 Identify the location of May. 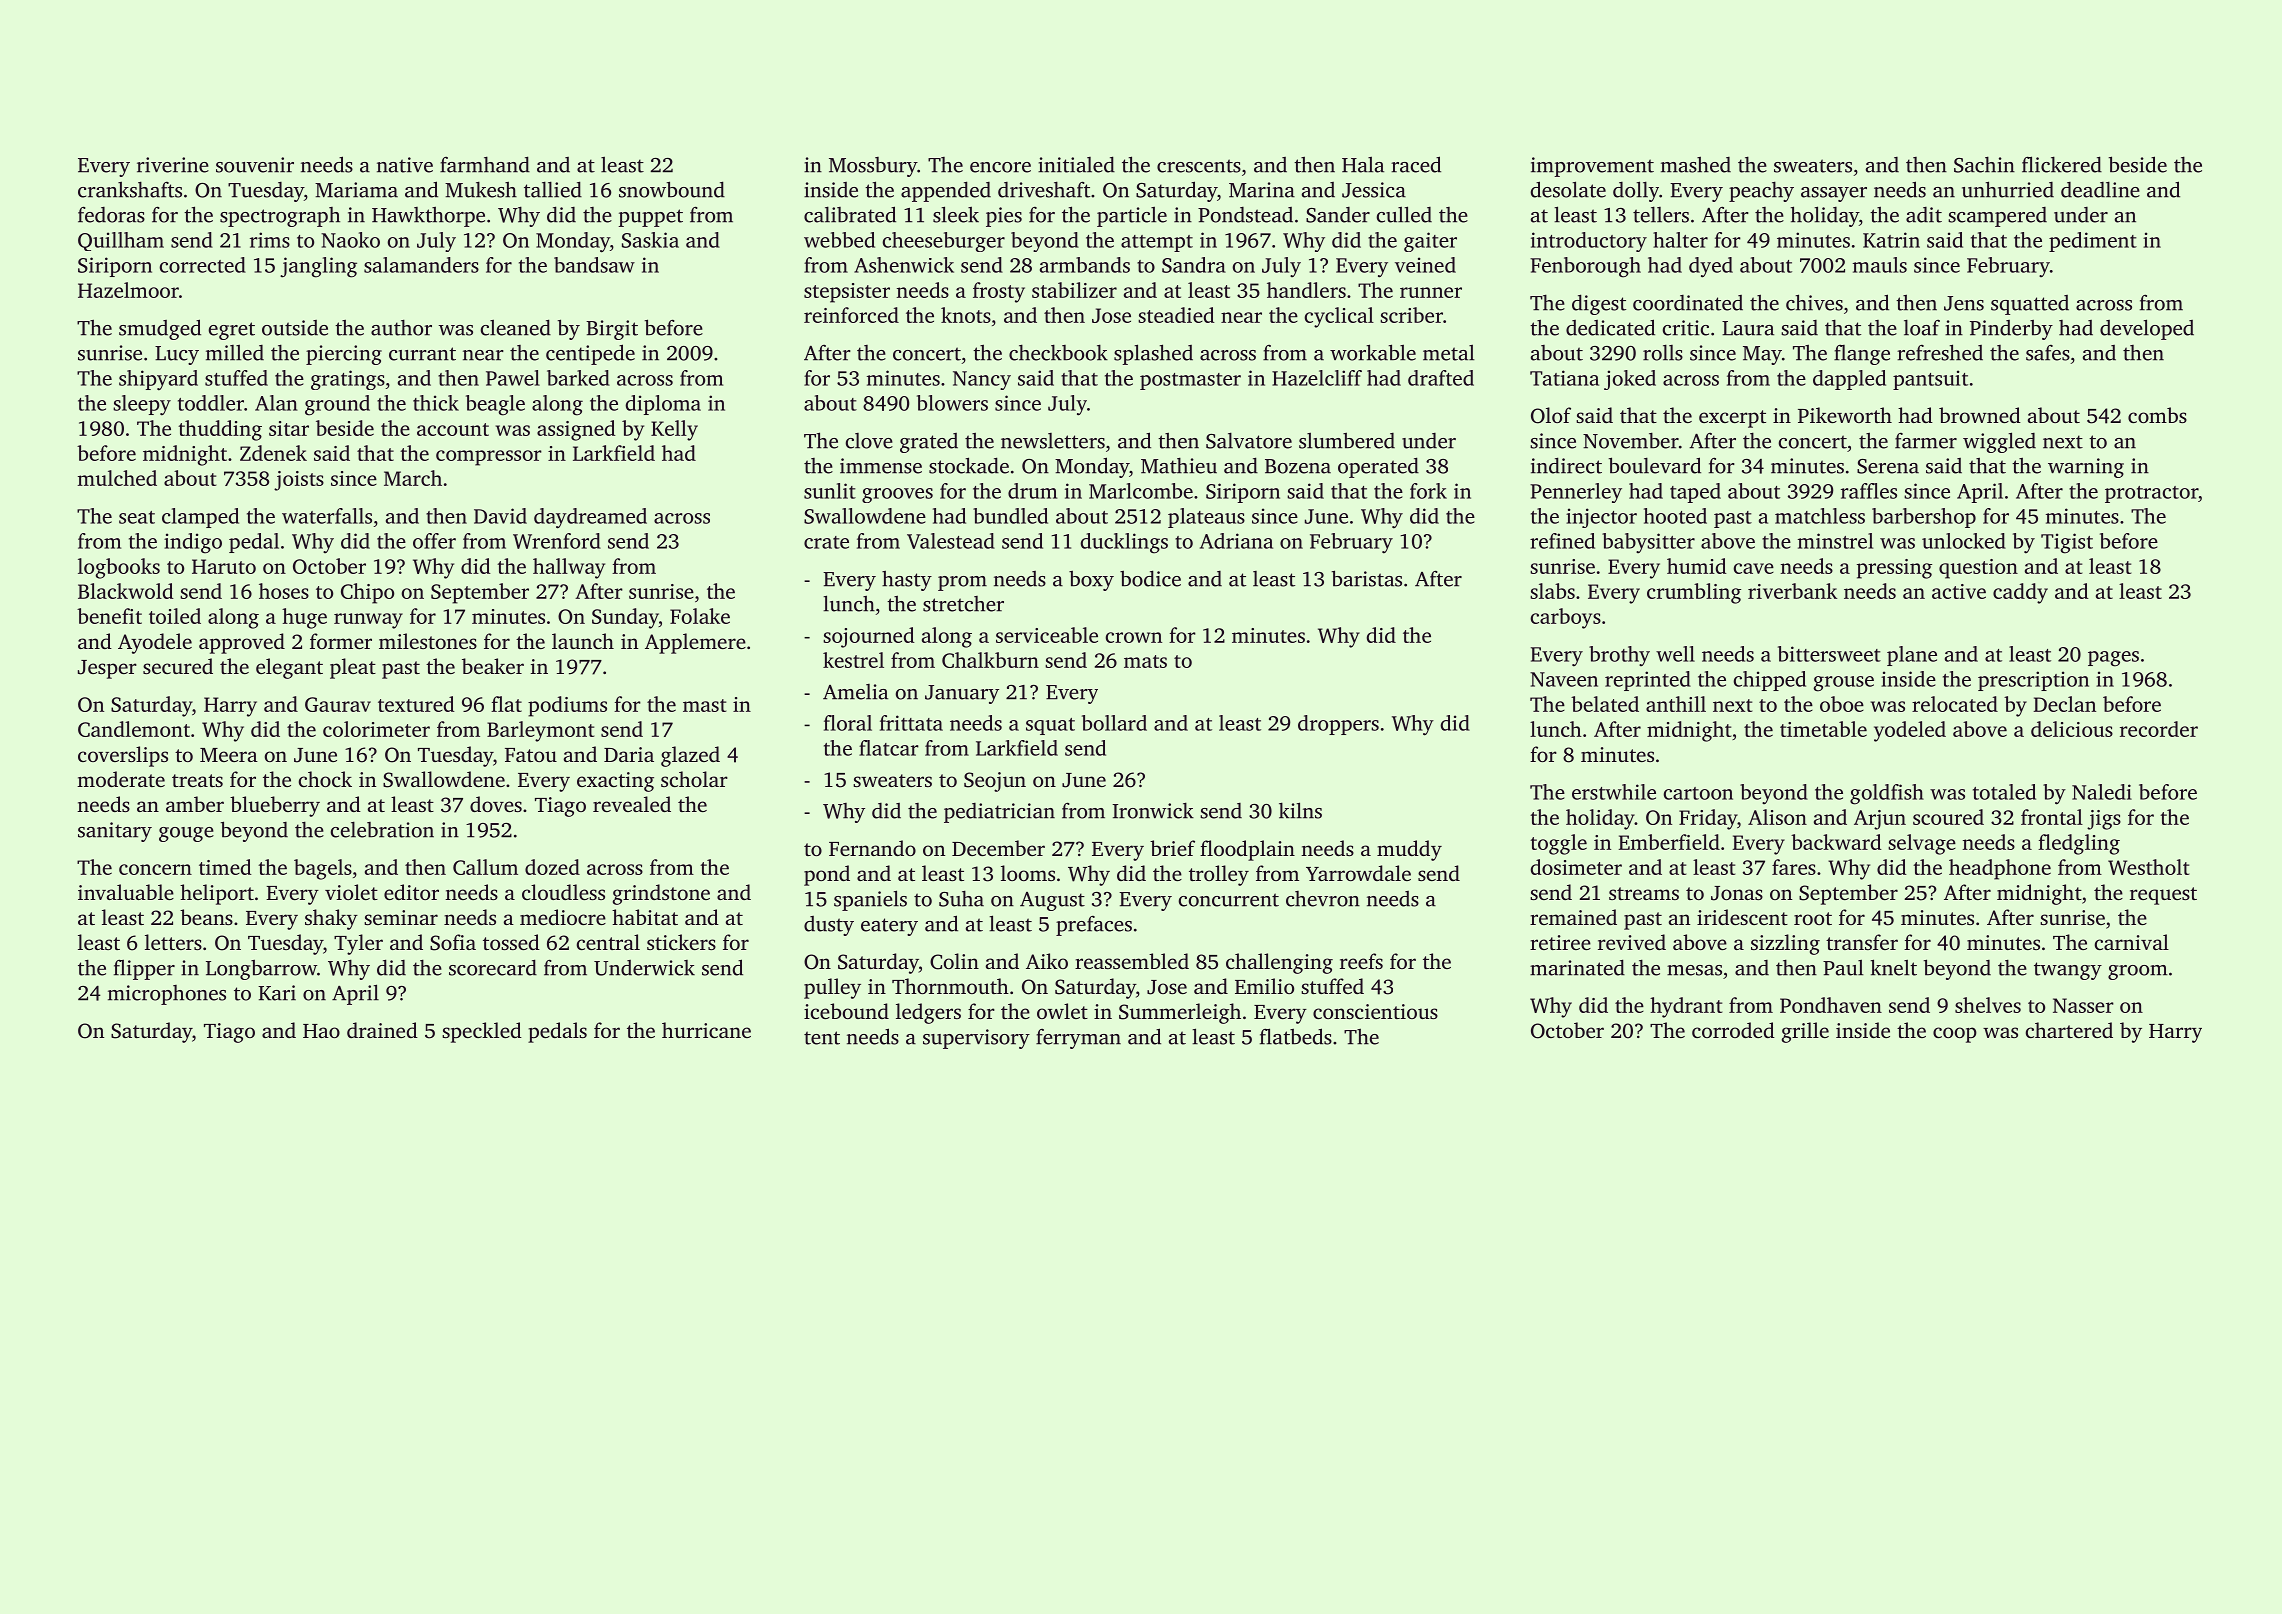
(1762, 355).
